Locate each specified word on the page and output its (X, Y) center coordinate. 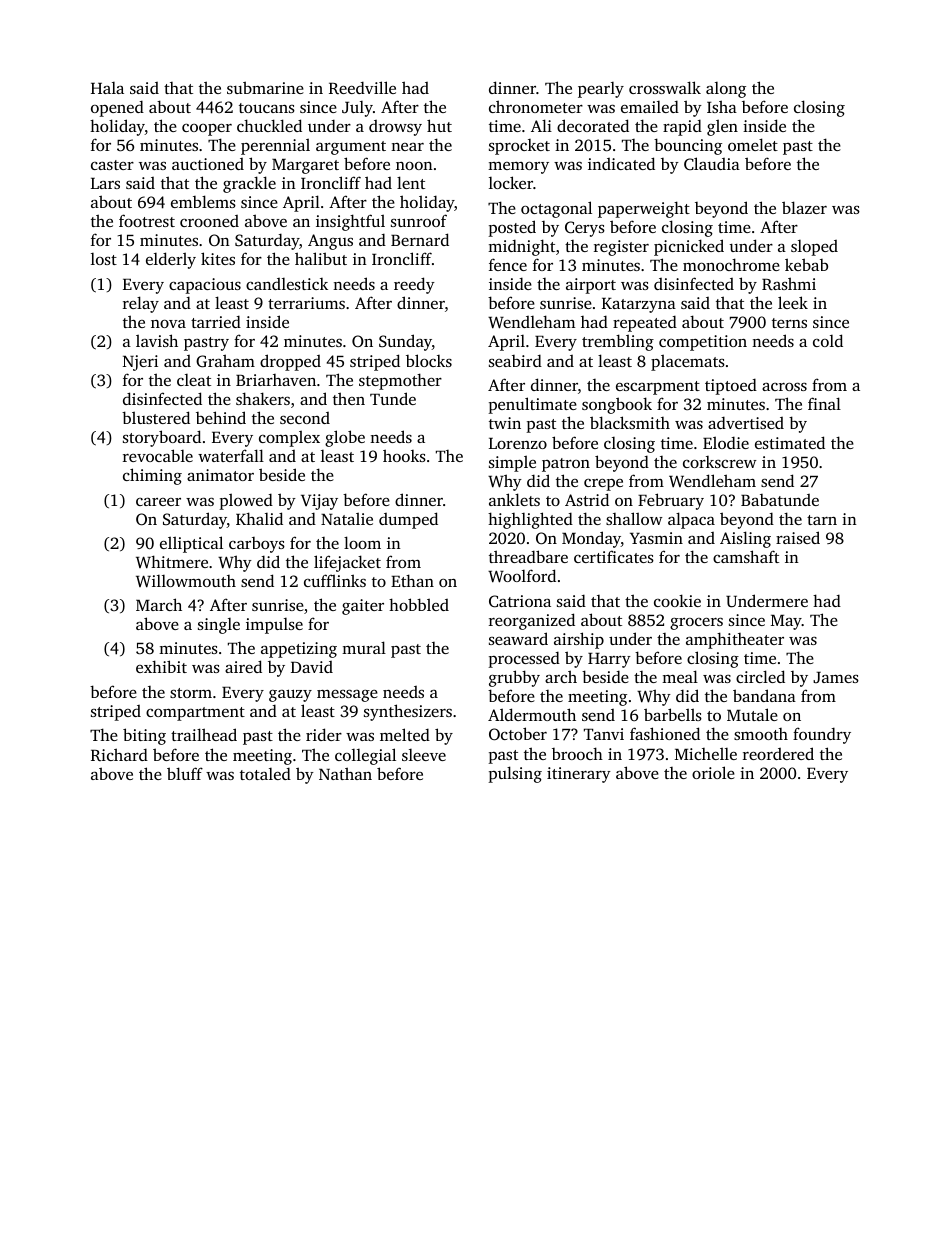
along (726, 90)
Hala (107, 88)
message (347, 695)
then (349, 398)
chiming (152, 476)
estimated (790, 442)
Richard (119, 754)
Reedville (362, 87)
